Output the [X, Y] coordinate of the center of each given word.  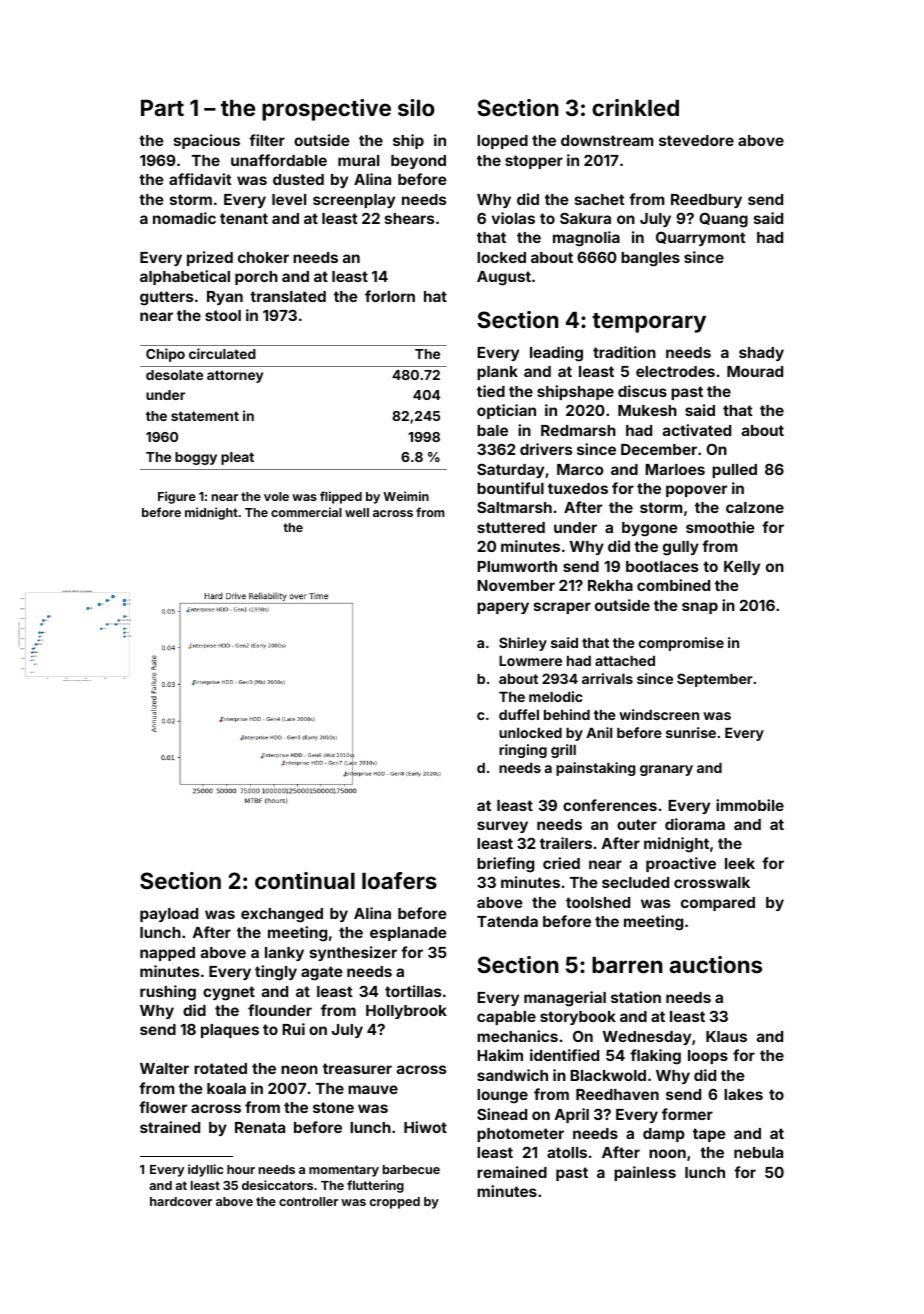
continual [305, 880]
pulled [734, 471]
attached [625, 661]
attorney [235, 376]
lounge [502, 1096]
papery [503, 608]
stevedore [696, 140]
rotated [220, 1068]
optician [506, 411]
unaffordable [279, 160]
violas [513, 218]
